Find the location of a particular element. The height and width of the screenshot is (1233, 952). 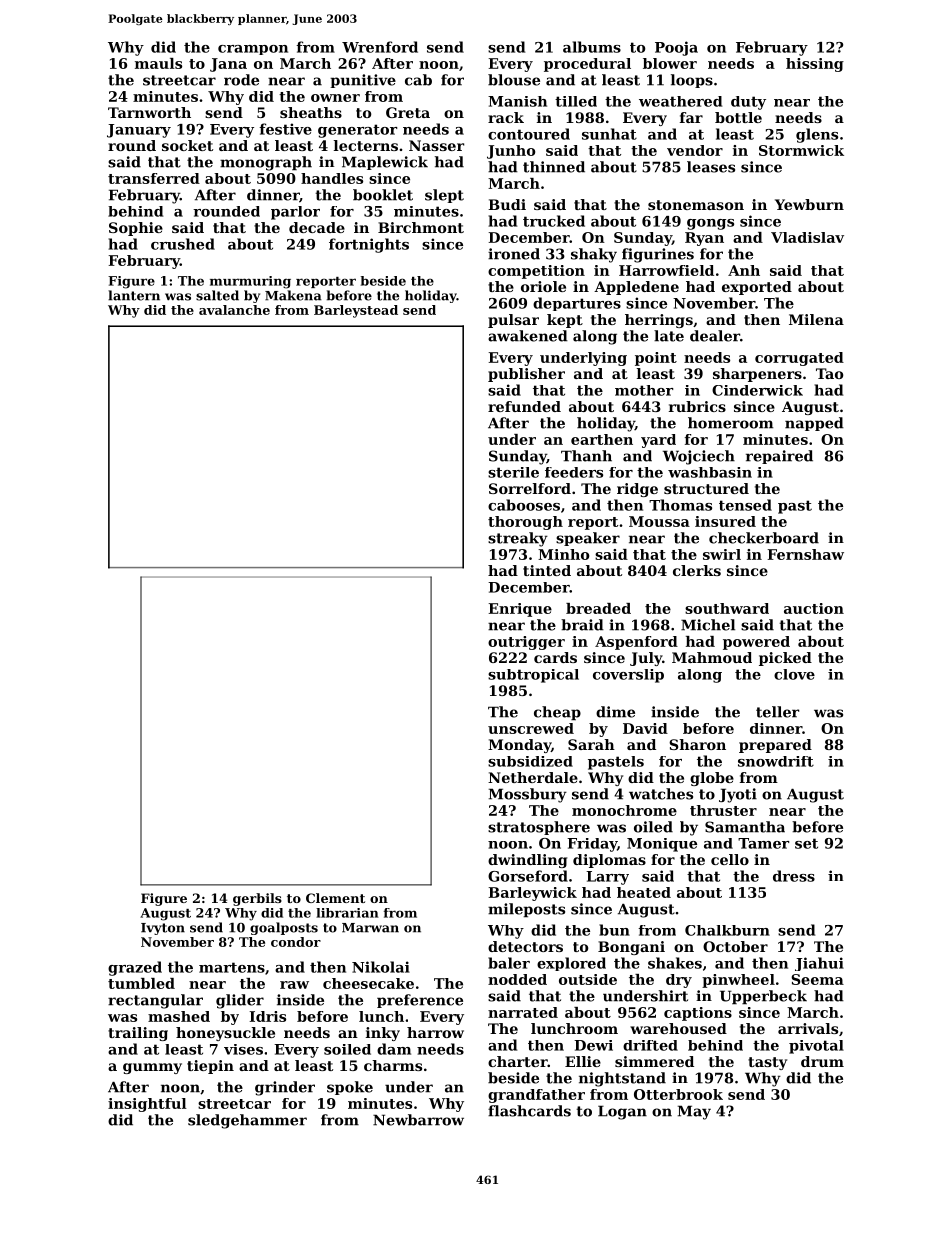

grinder is located at coordinates (285, 1088).
